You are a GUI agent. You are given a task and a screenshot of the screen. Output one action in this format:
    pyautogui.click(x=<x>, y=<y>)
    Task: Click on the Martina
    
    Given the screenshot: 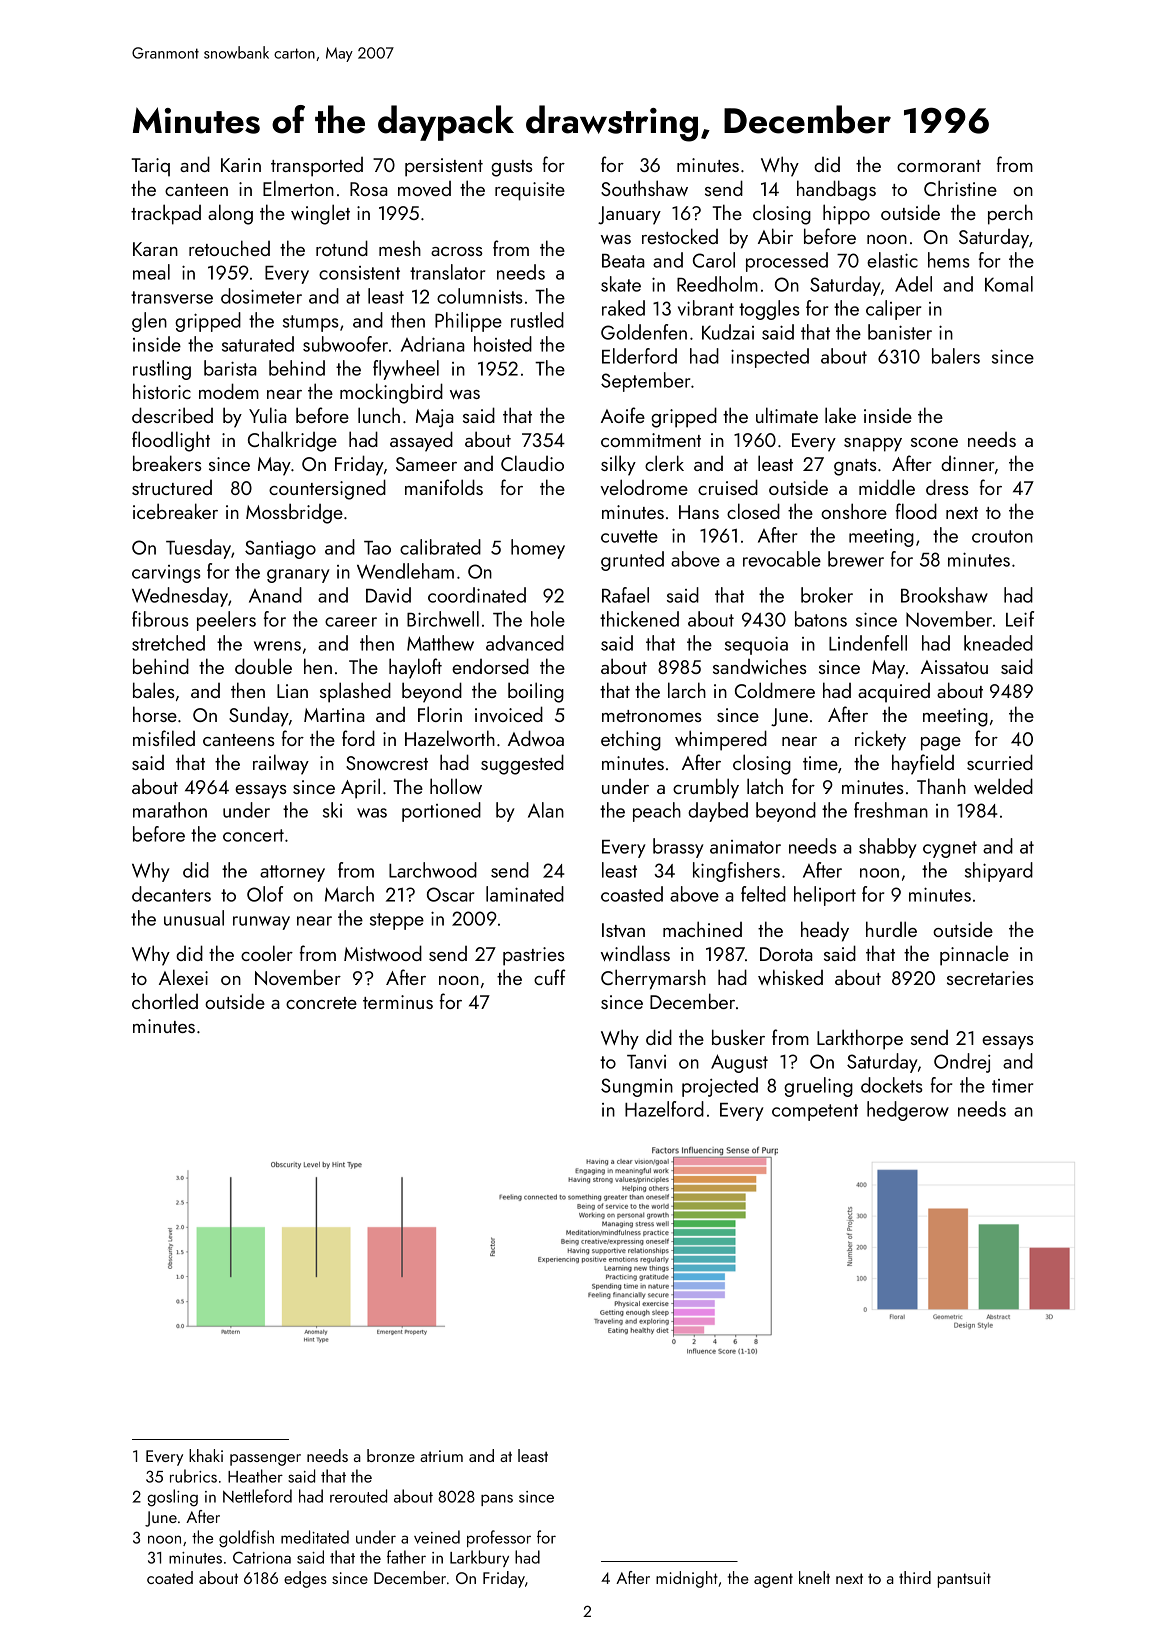 What is the action you would take?
    pyautogui.click(x=334, y=715)
